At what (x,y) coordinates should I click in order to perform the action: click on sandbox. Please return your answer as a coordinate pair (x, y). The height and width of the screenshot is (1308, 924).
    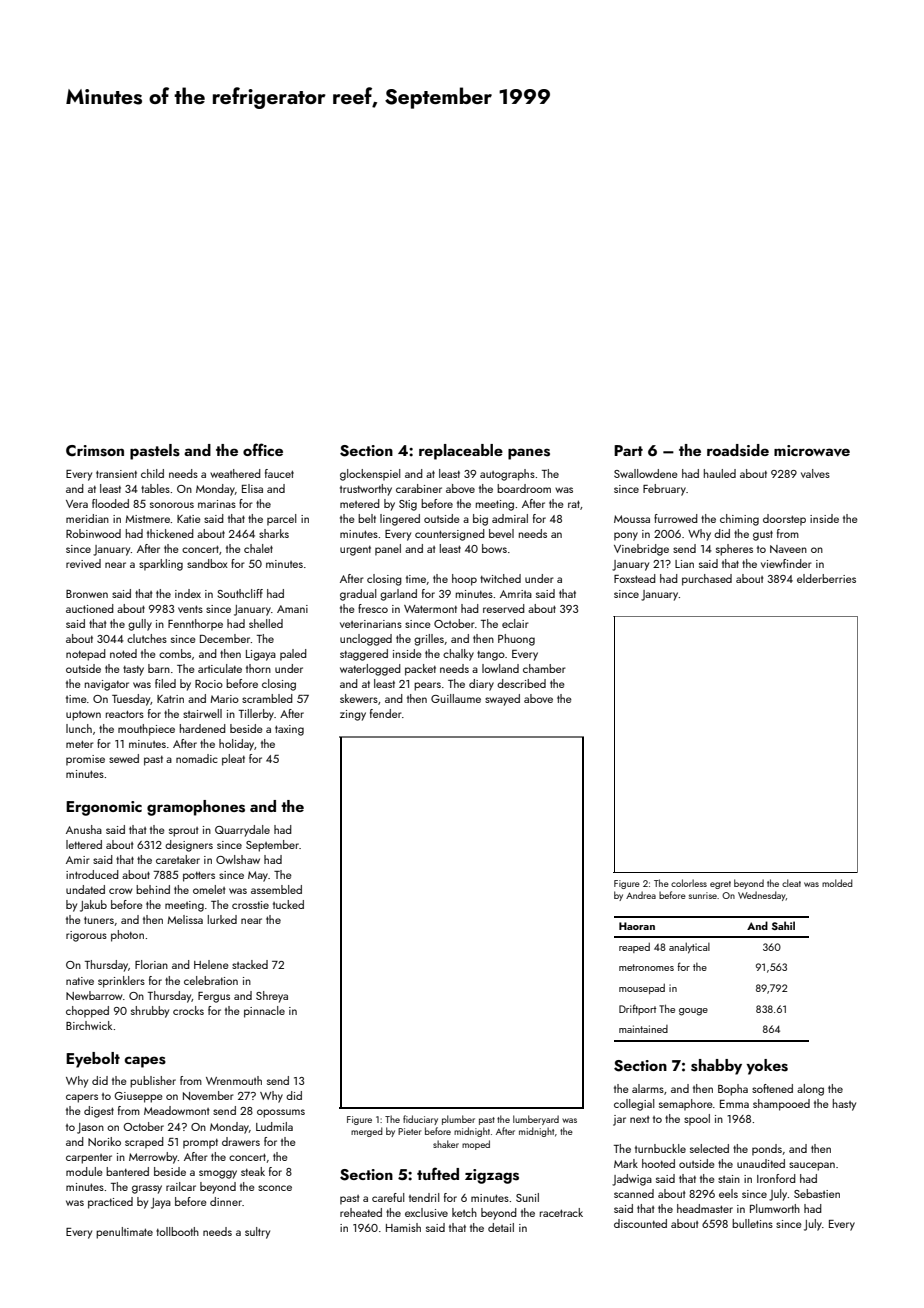
    Looking at the image, I should click on (207, 563).
